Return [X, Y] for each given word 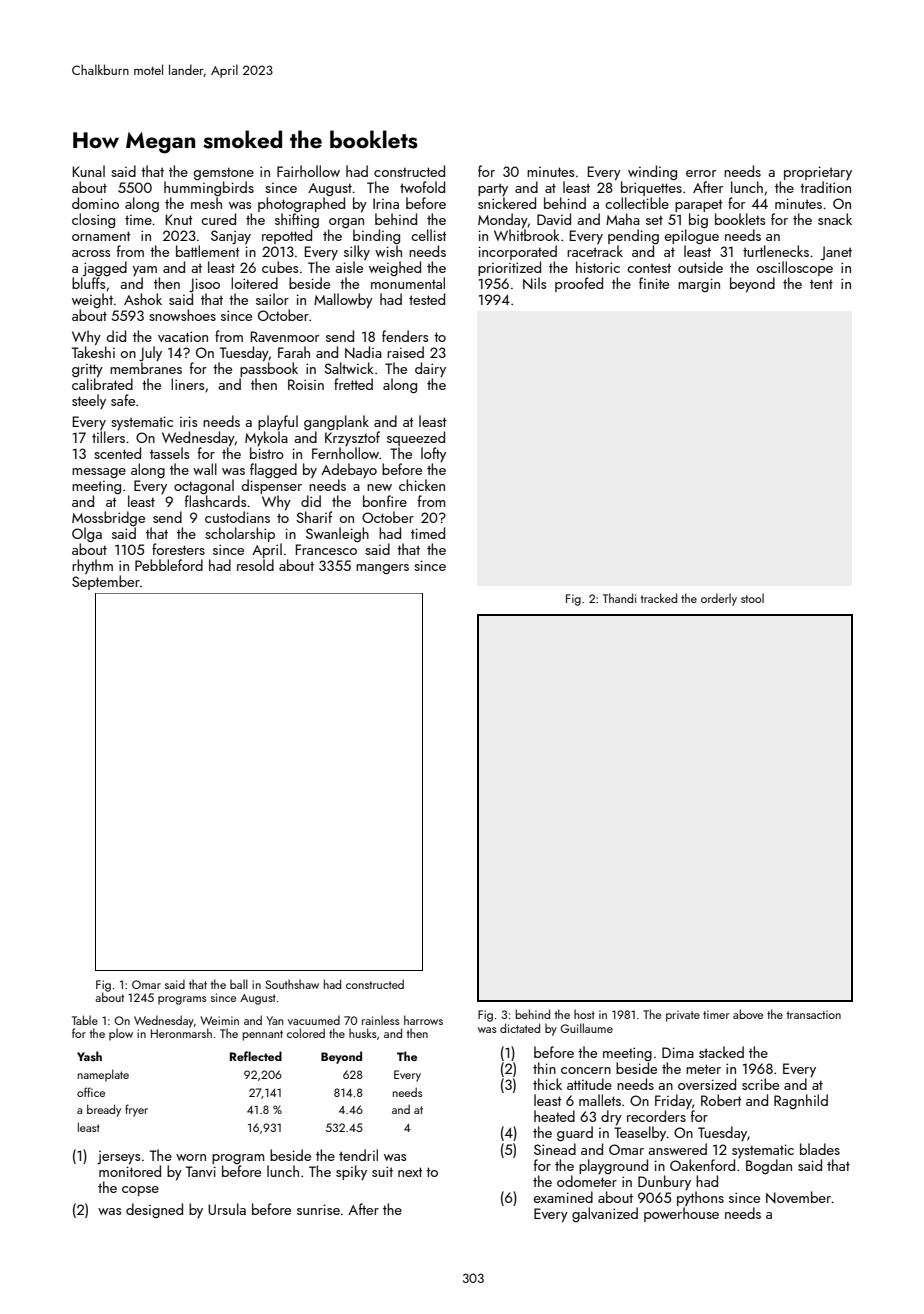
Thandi [619, 598]
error [701, 173]
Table [85, 1020]
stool [752, 598]
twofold [422, 187]
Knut [179, 219]
